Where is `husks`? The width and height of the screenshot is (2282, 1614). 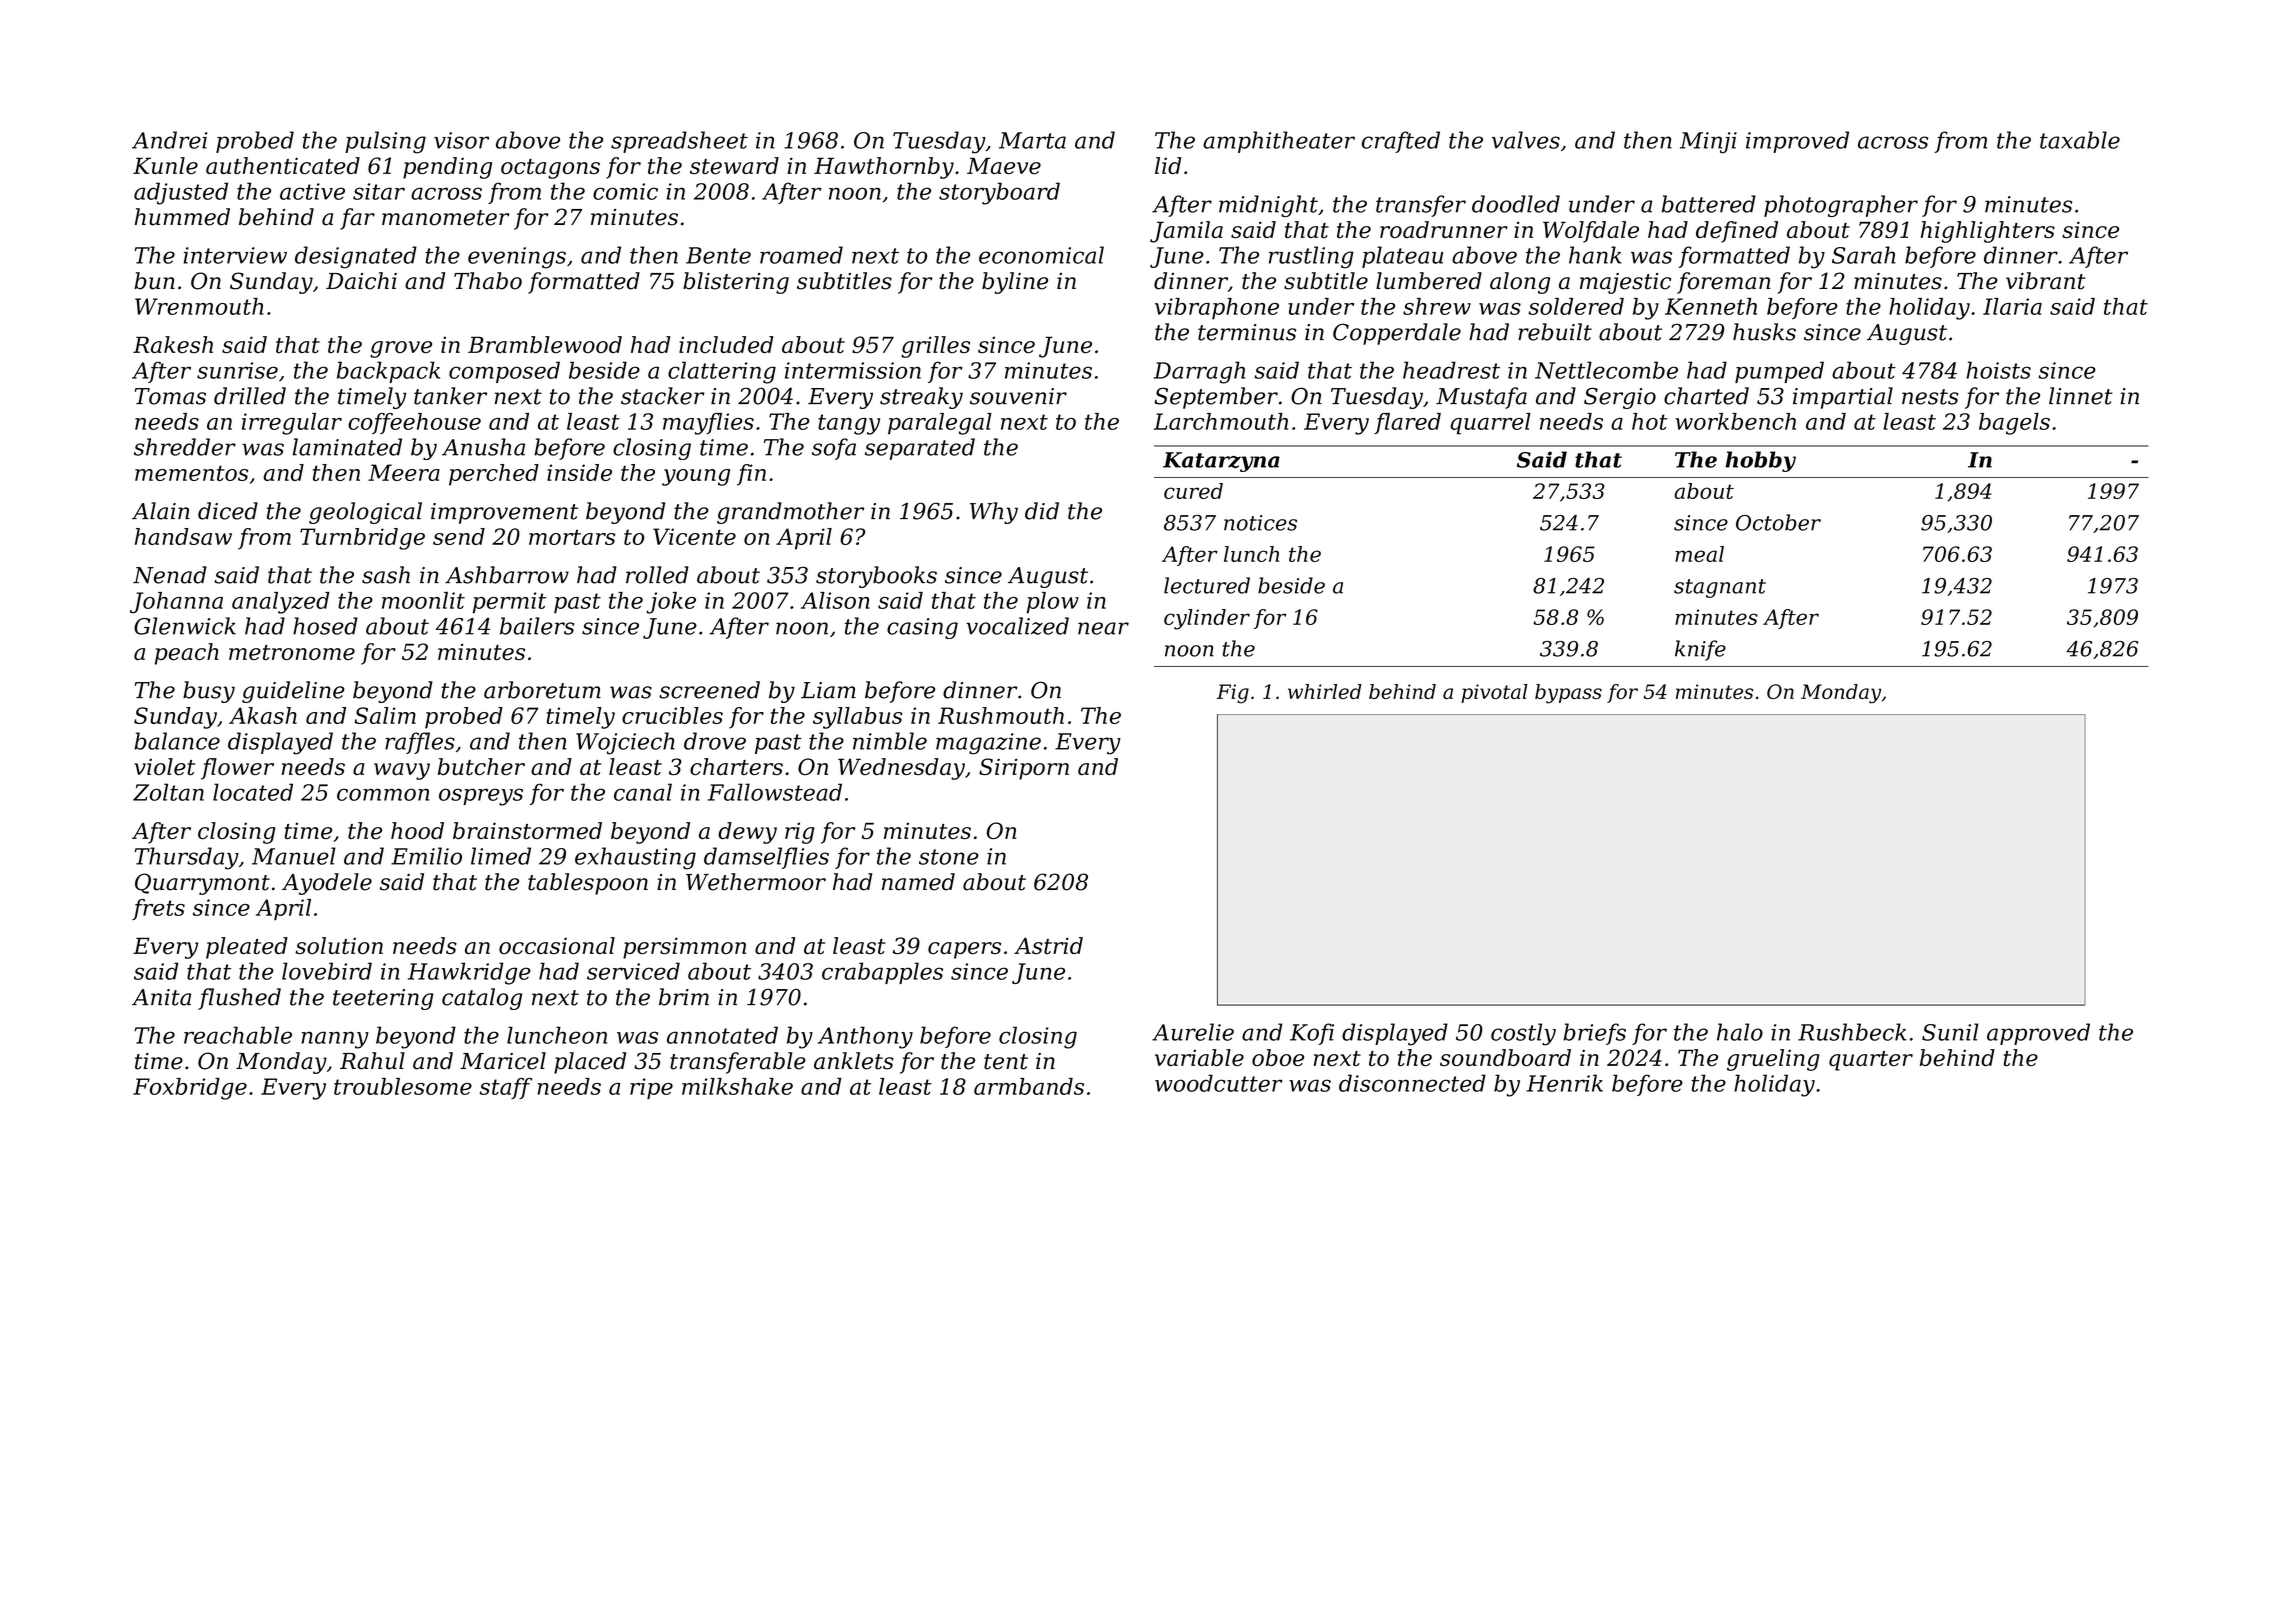 husks is located at coordinates (1764, 332).
